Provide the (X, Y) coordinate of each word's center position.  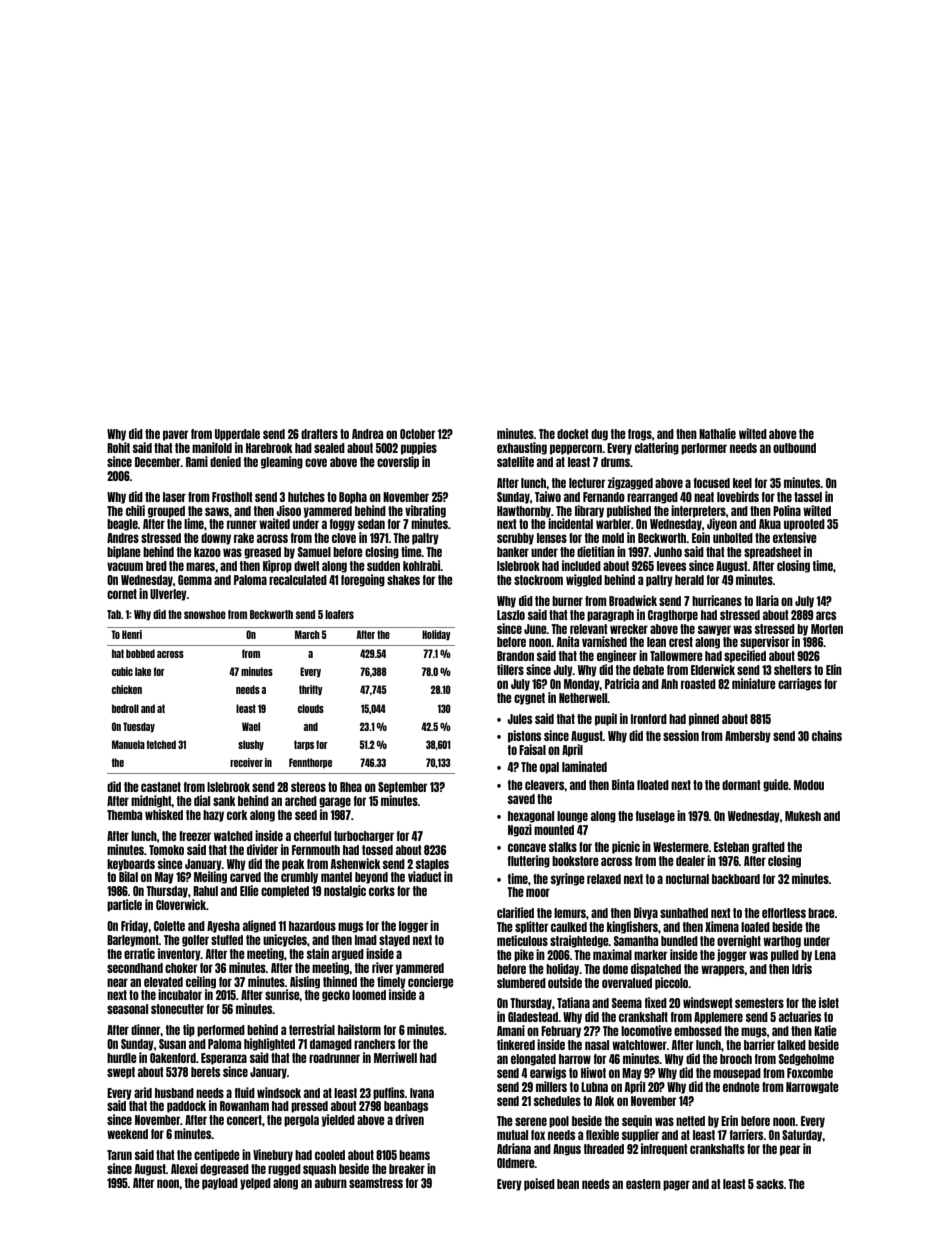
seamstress (376, 1183)
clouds (311, 708)
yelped (255, 1184)
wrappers (723, 970)
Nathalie (717, 433)
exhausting (522, 448)
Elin (834, 669)
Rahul (205, 891)
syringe (568, 879)
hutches (306, 497)
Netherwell (583, 698)
